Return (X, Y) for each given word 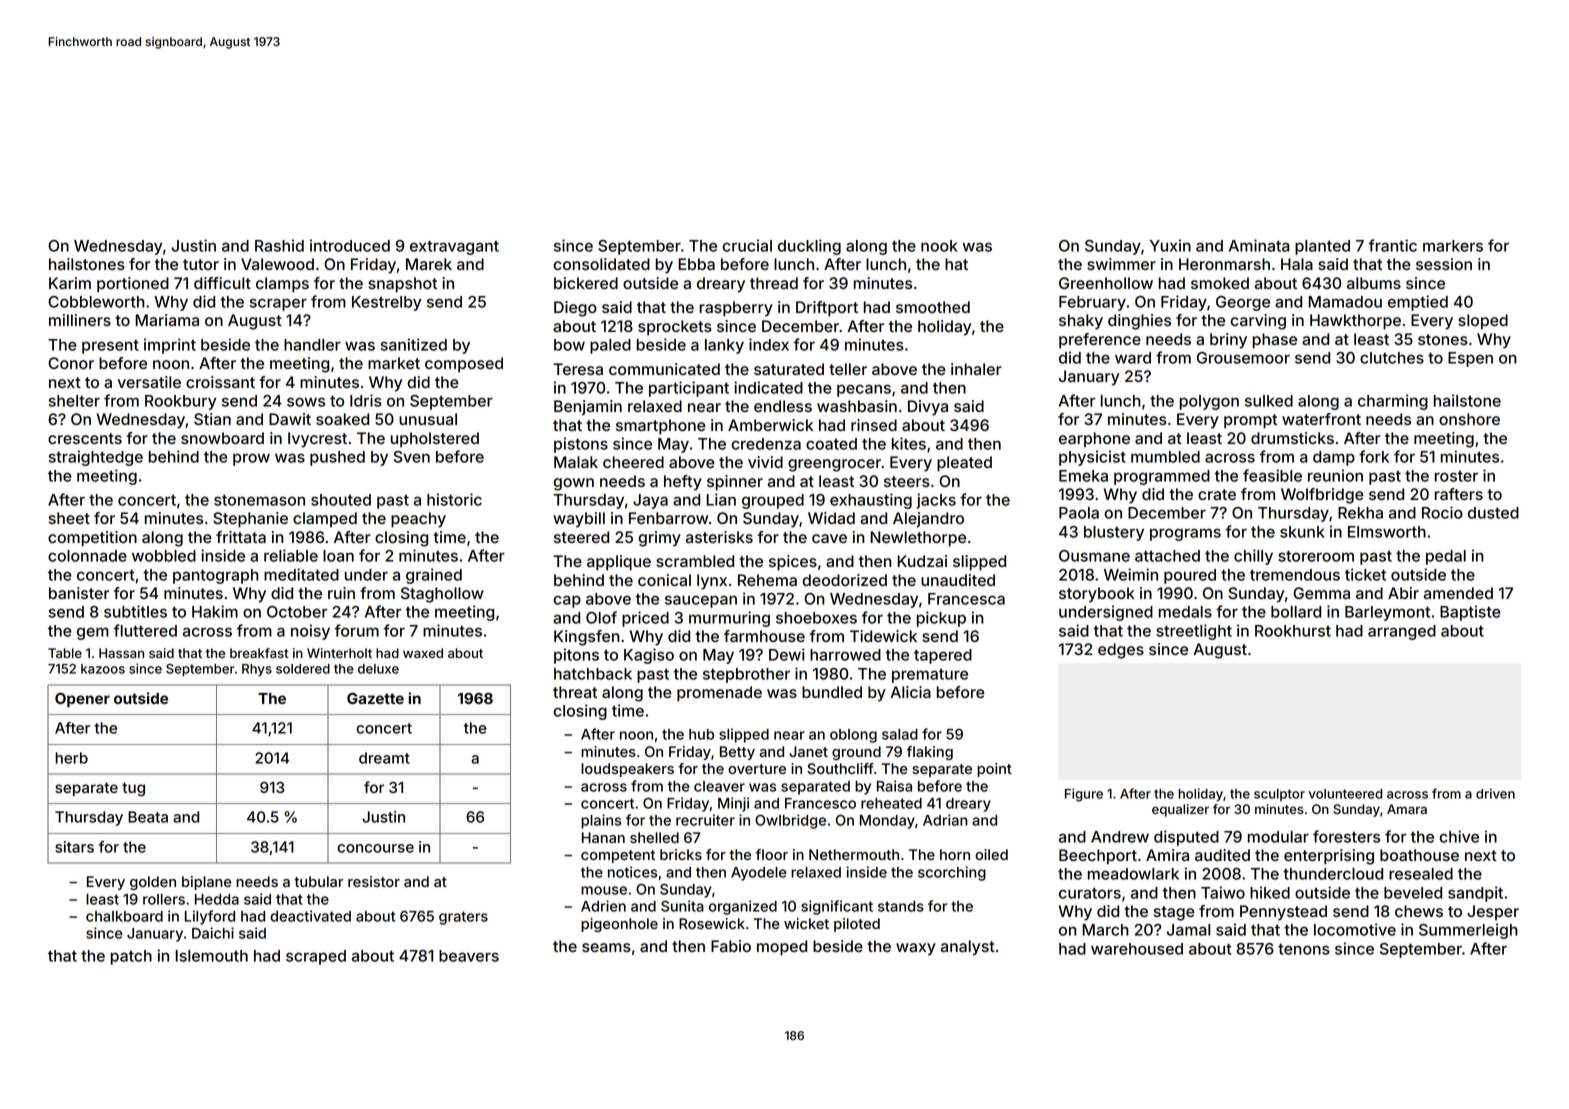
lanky (724, 346)
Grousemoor (1243, 358)
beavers (469, 956)
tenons (1304, 949)
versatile (149, 382)
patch (131, 957)
